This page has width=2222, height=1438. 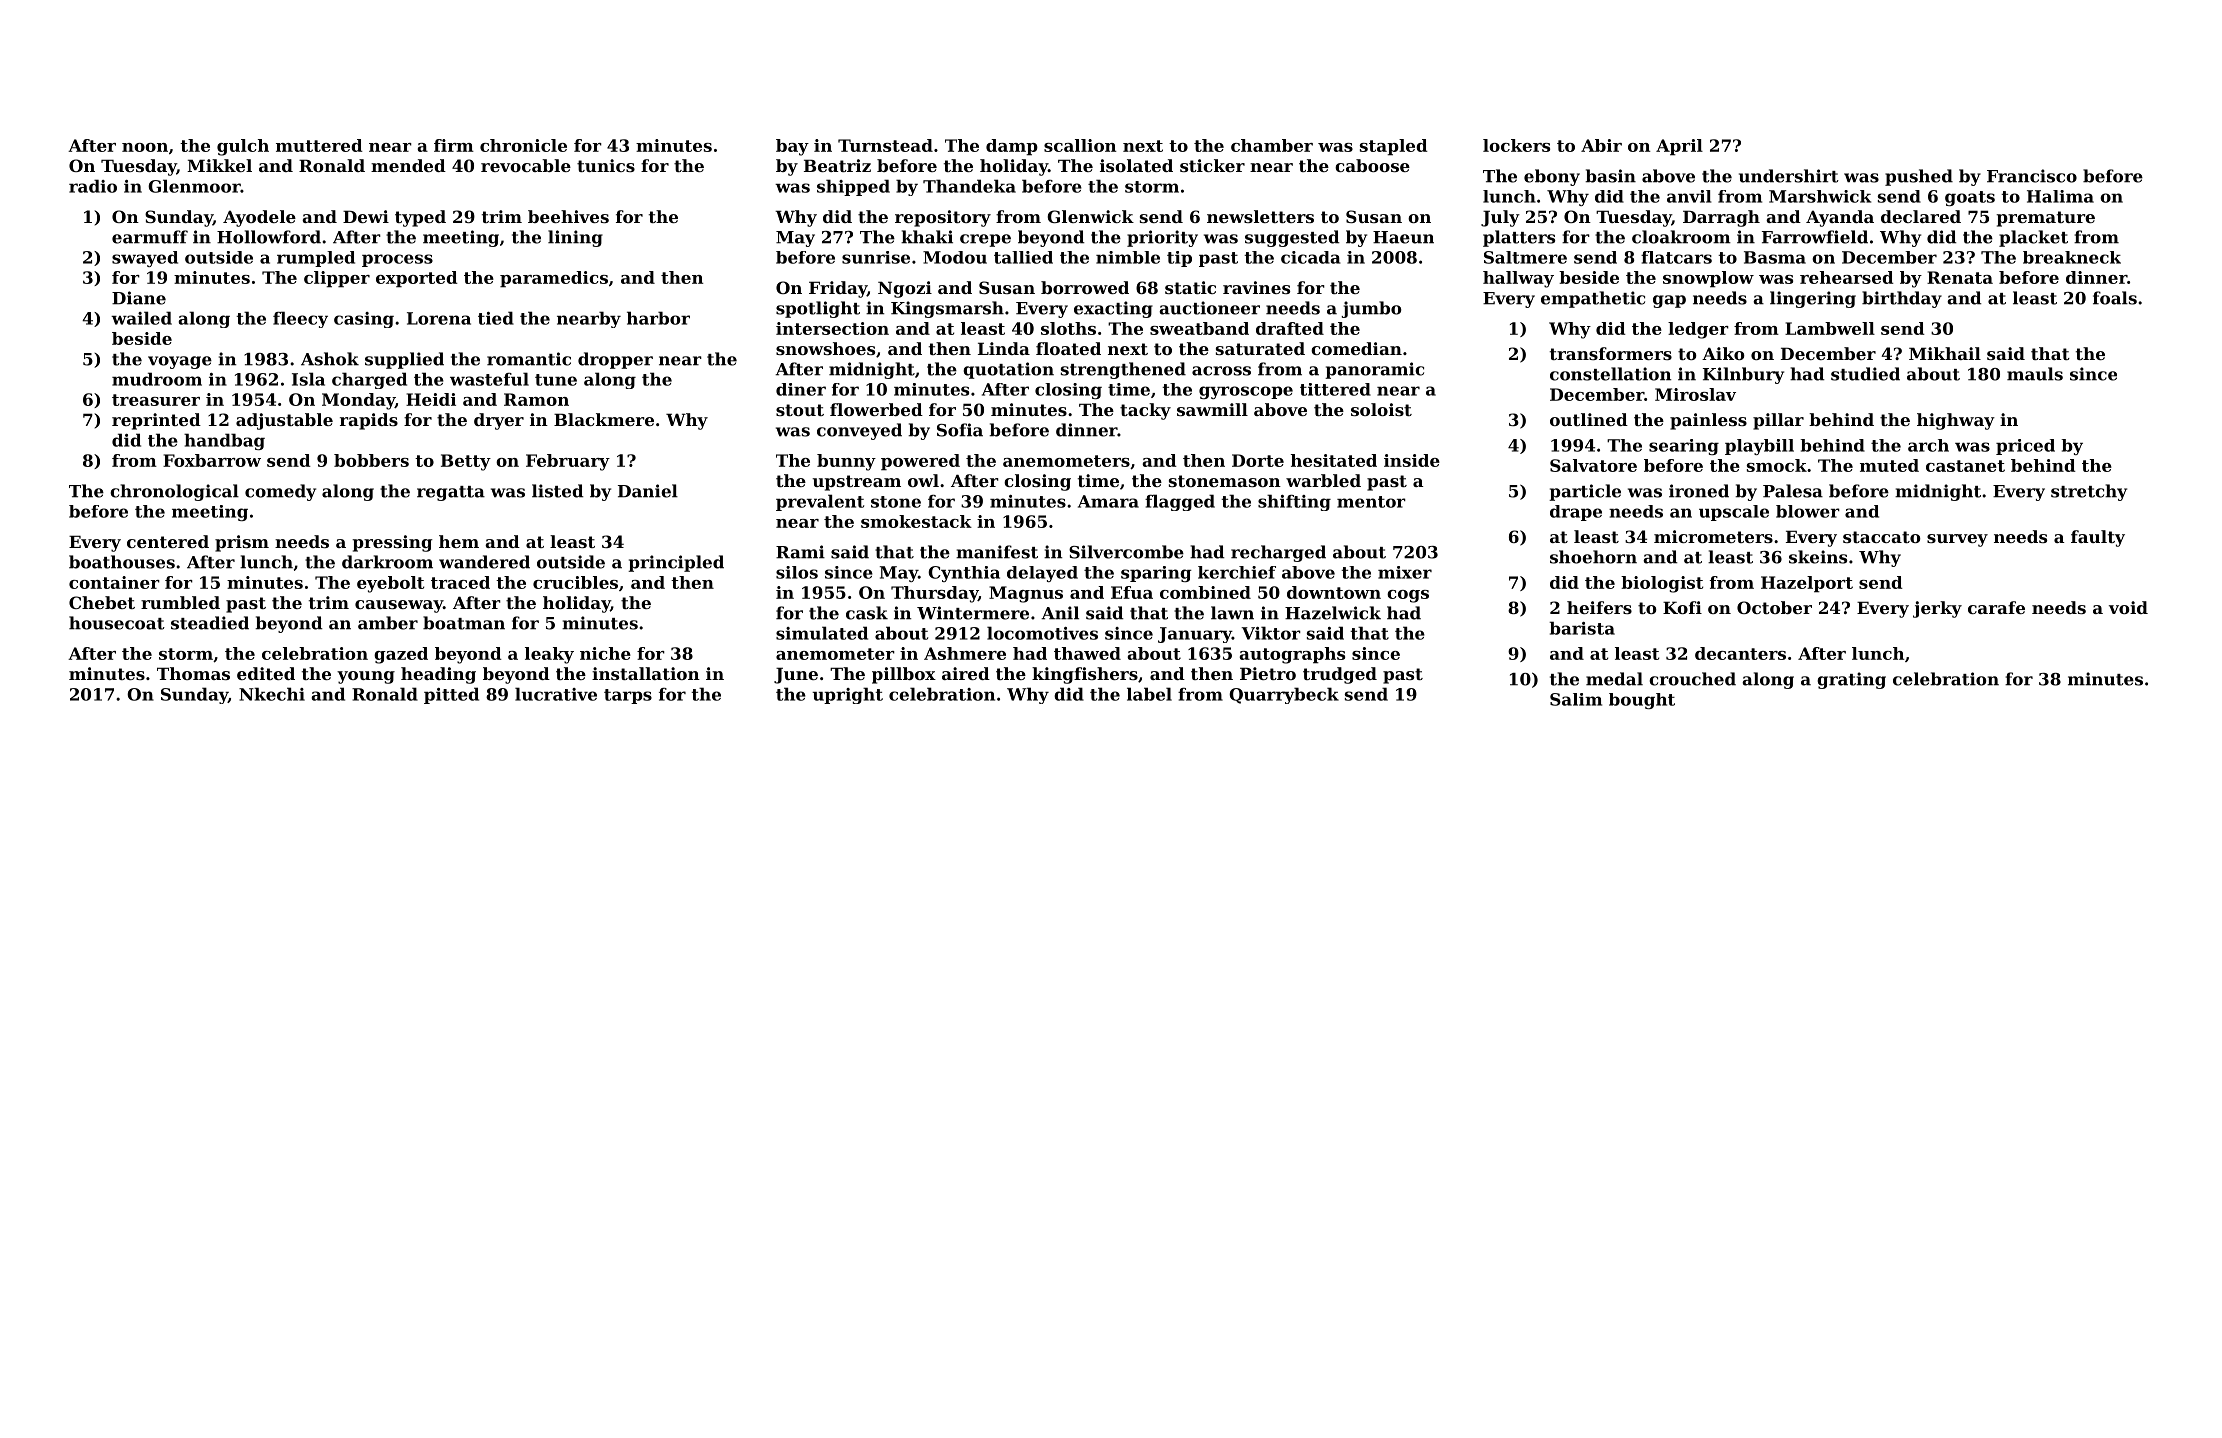 I want to click on listed, so click(x=558, y=491).
